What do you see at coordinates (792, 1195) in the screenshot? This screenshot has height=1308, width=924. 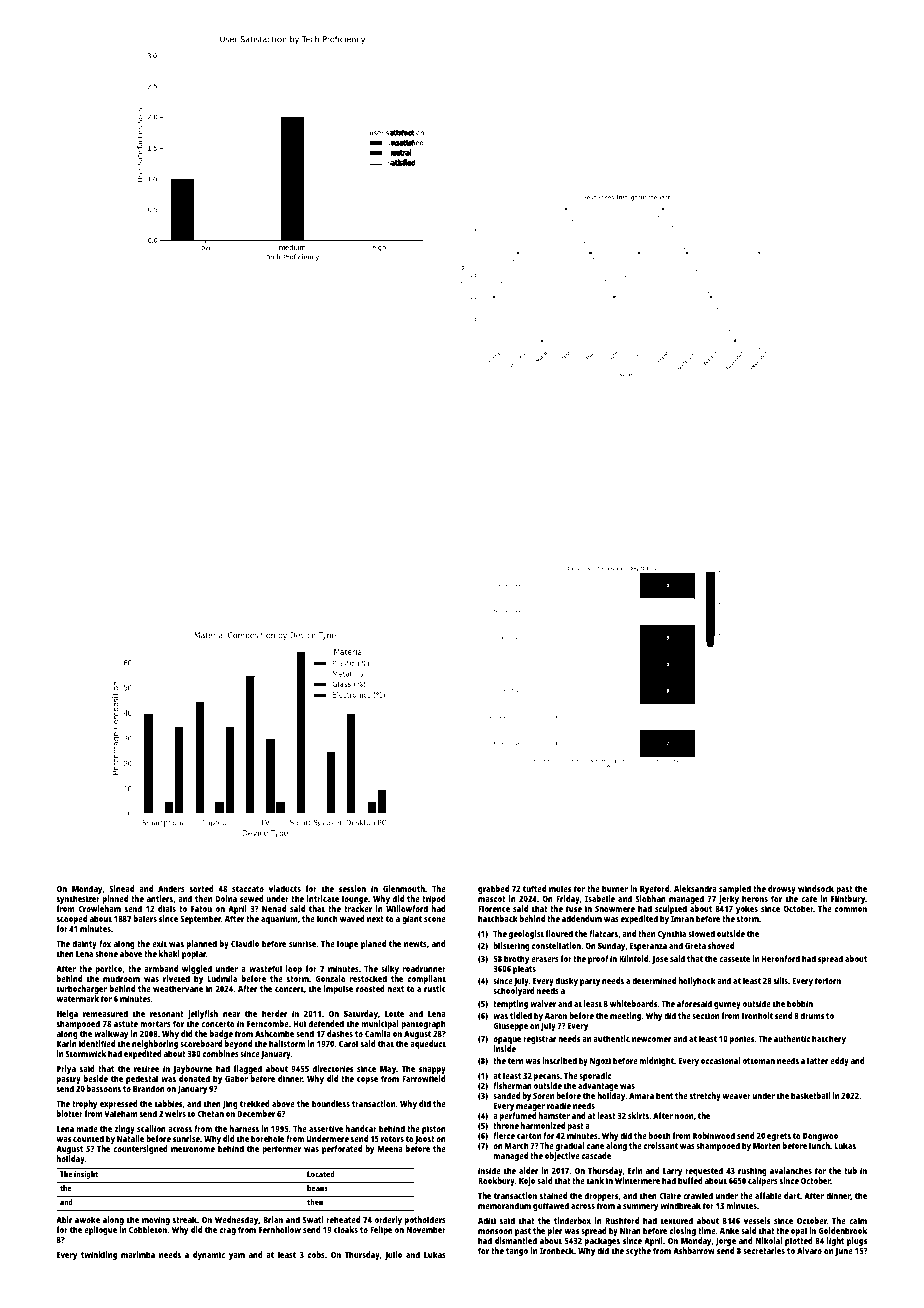 I see `dart` at bounding box center [792, 1195].
